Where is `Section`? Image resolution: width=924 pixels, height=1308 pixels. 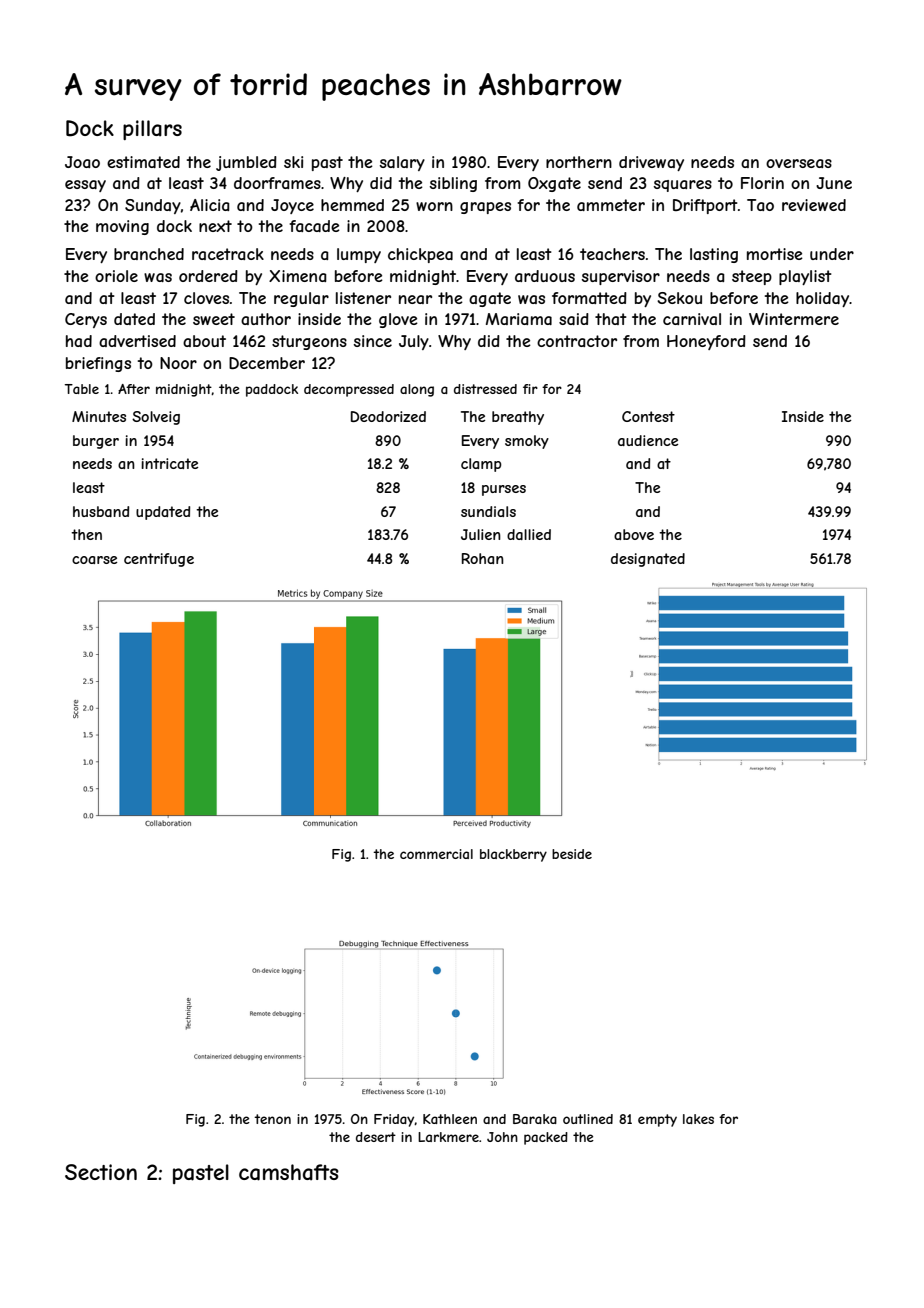
Section is located at coordinates (101, 1172).
